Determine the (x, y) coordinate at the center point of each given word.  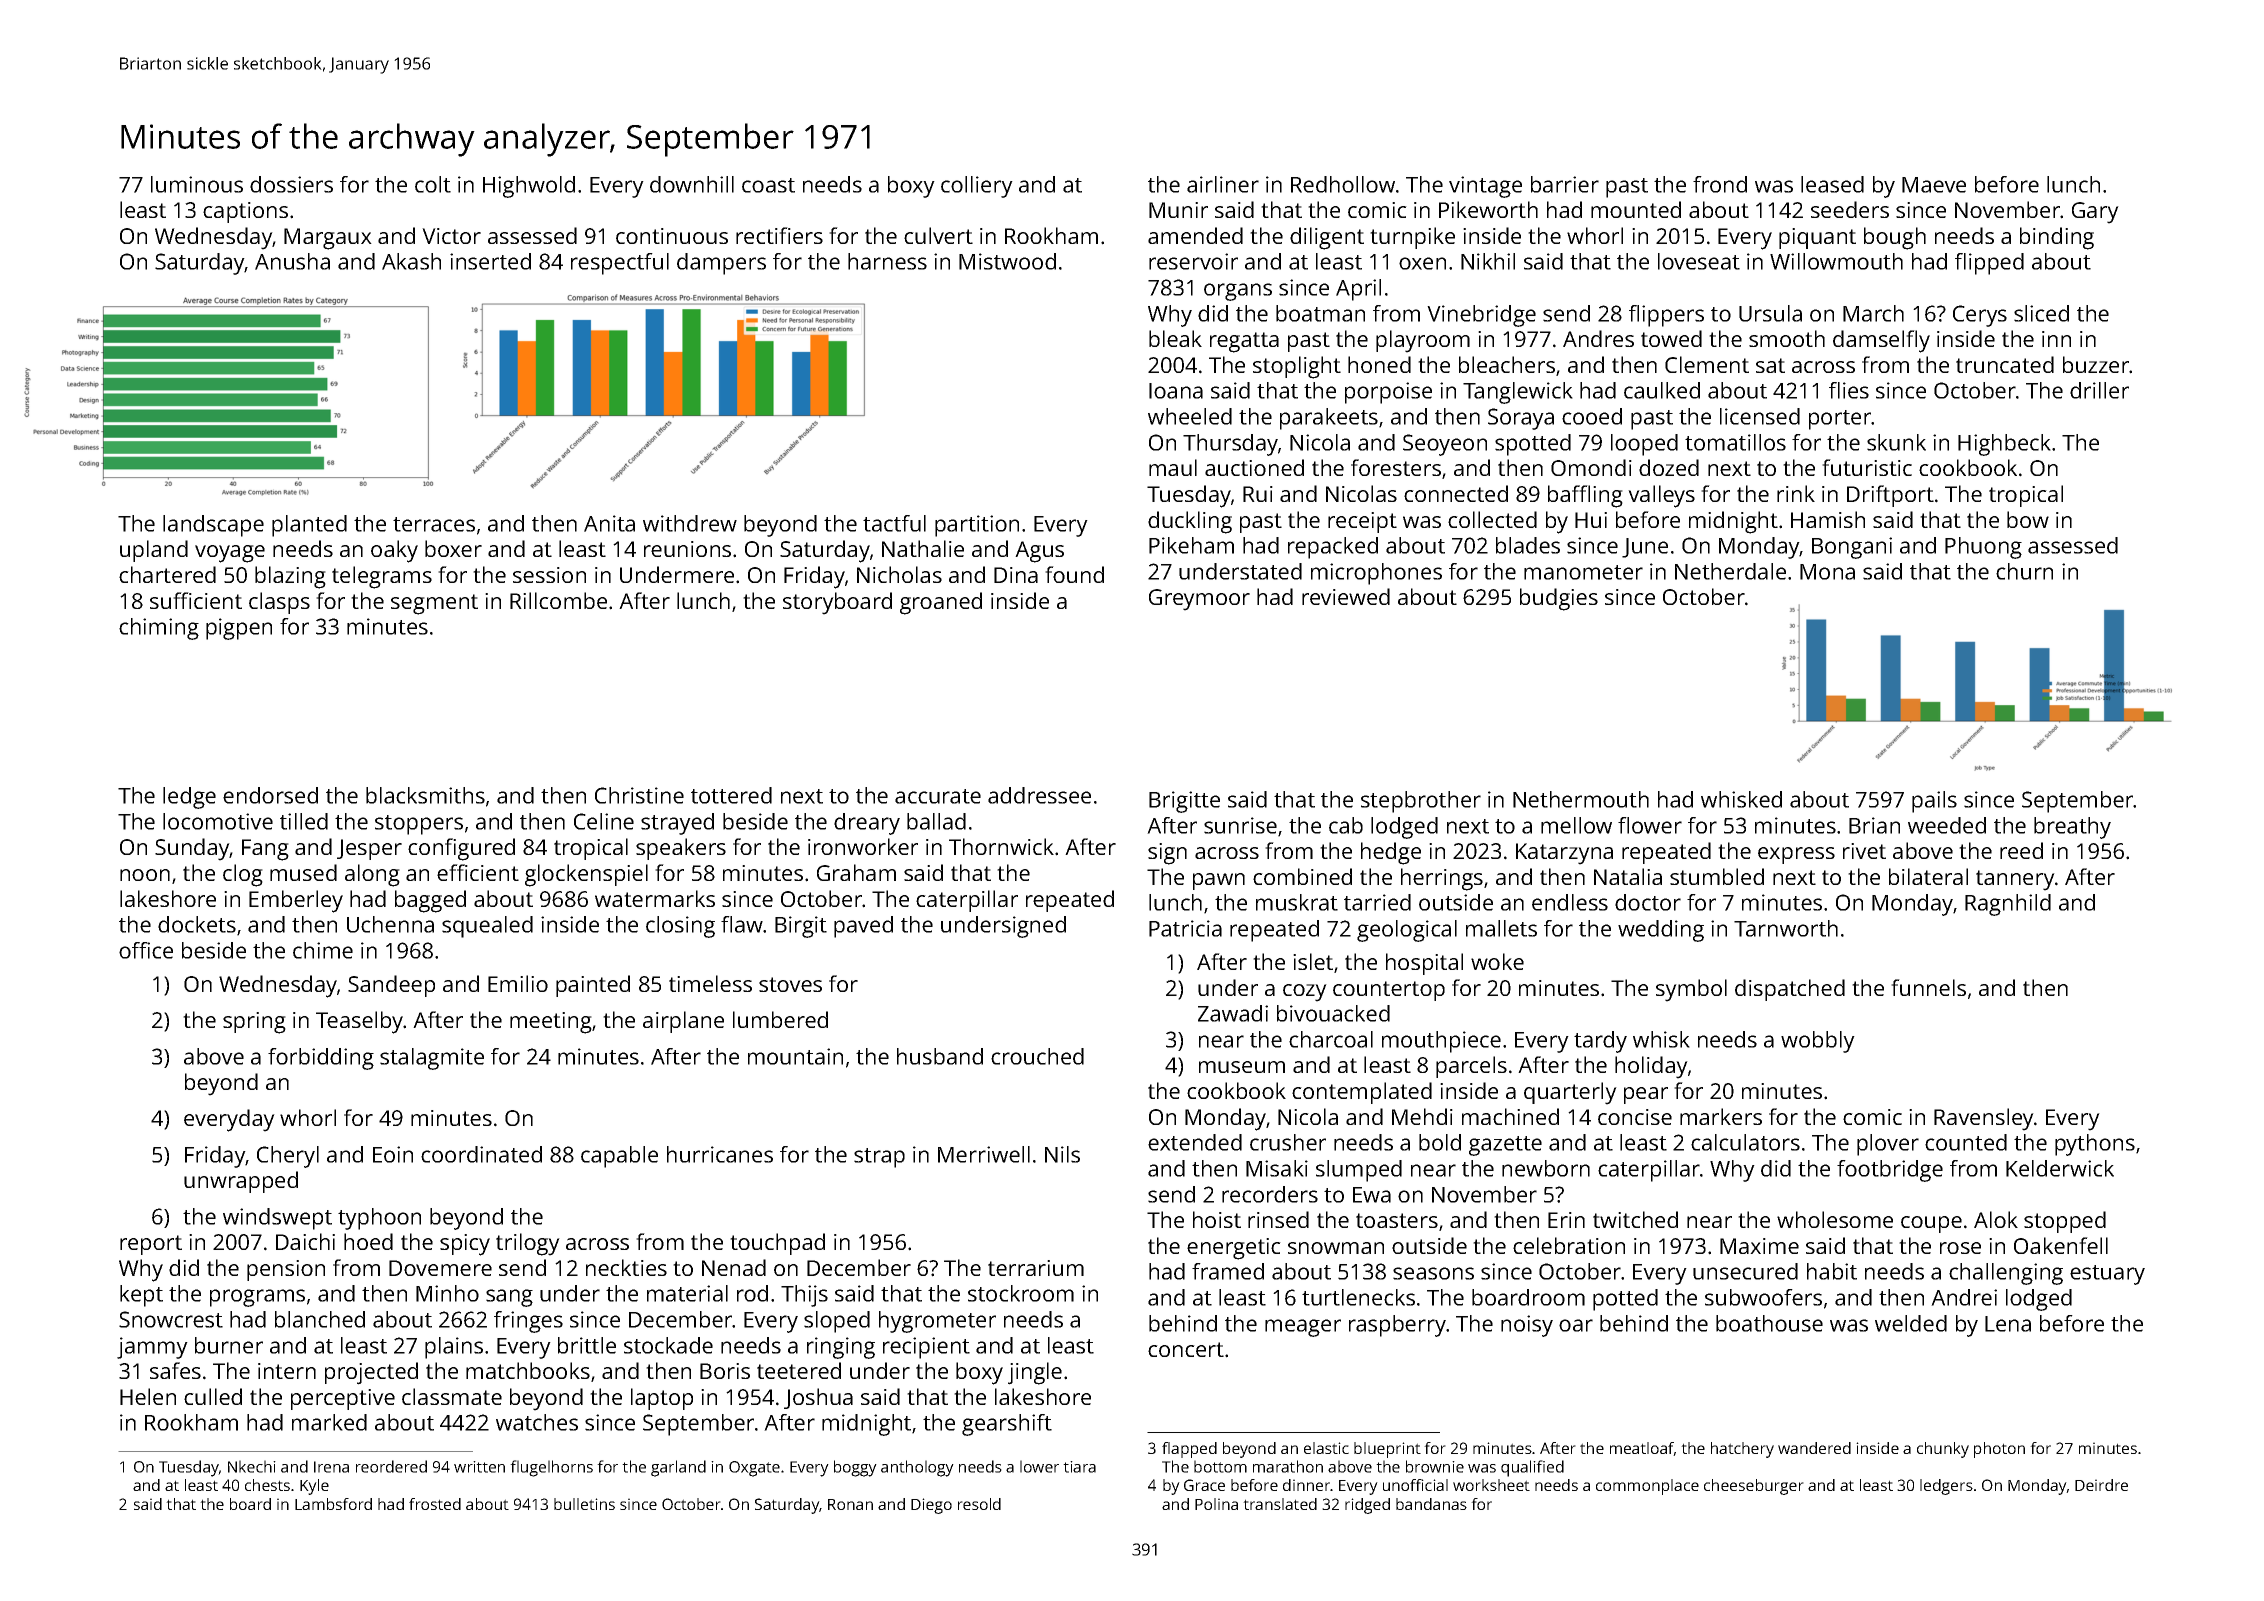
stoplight (1297, 367)
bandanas (1431, 1504)
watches (537, 1422)
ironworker (863, 846)
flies (1849, 390)
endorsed (270, 795)
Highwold (529, 187)
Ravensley (1984, 1119)
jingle (1035, 1373)
